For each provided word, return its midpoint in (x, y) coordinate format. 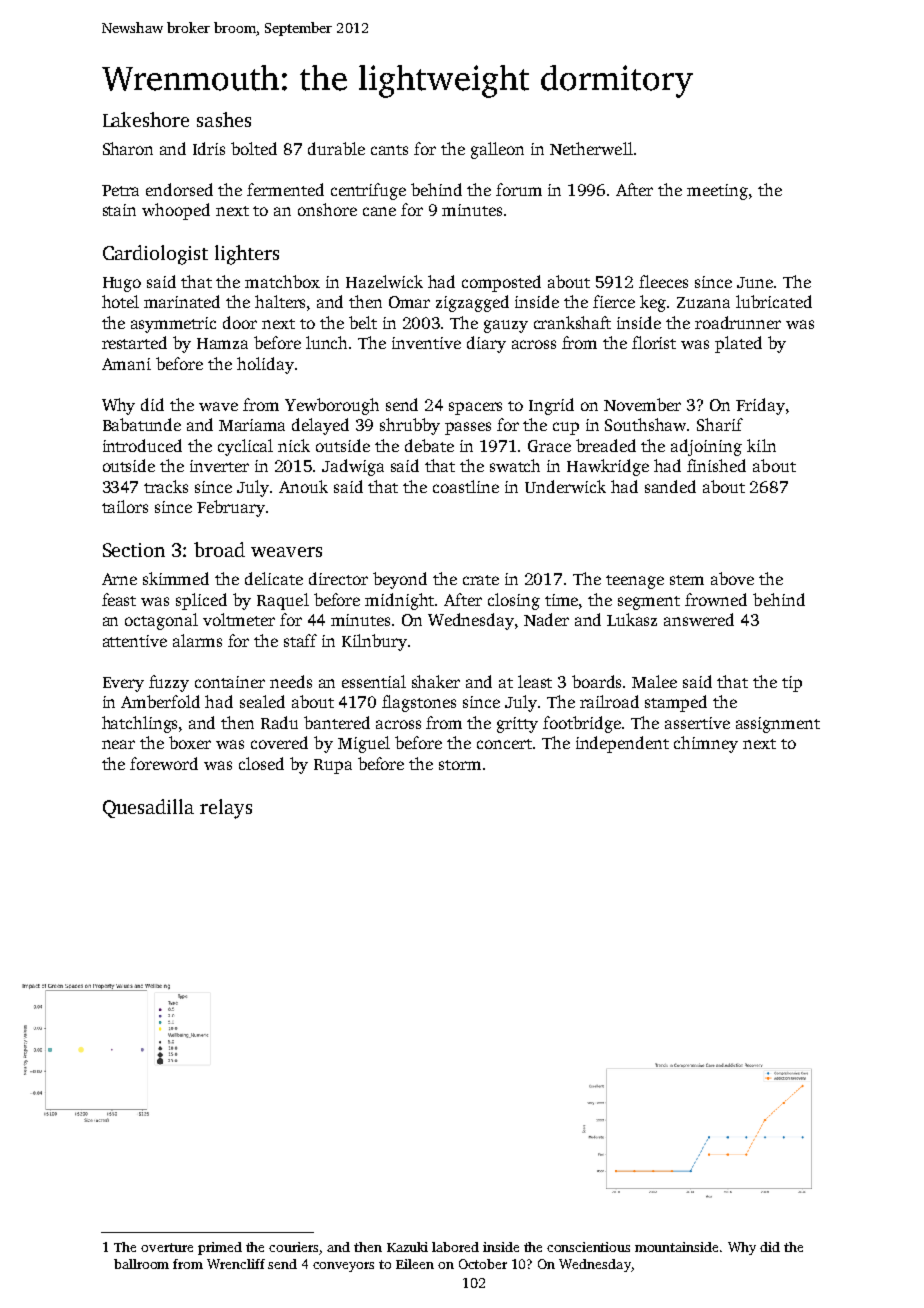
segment (649, 603)
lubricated (774, 301)
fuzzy (169, 683)
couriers (293, 1247)
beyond (400, 580)
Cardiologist (155, 255)
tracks (166, 486)
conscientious (588, 1247)
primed (220, 1248)
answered (699, 619)
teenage (635, 582)
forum (519, 189)
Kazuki (407, 1247)
